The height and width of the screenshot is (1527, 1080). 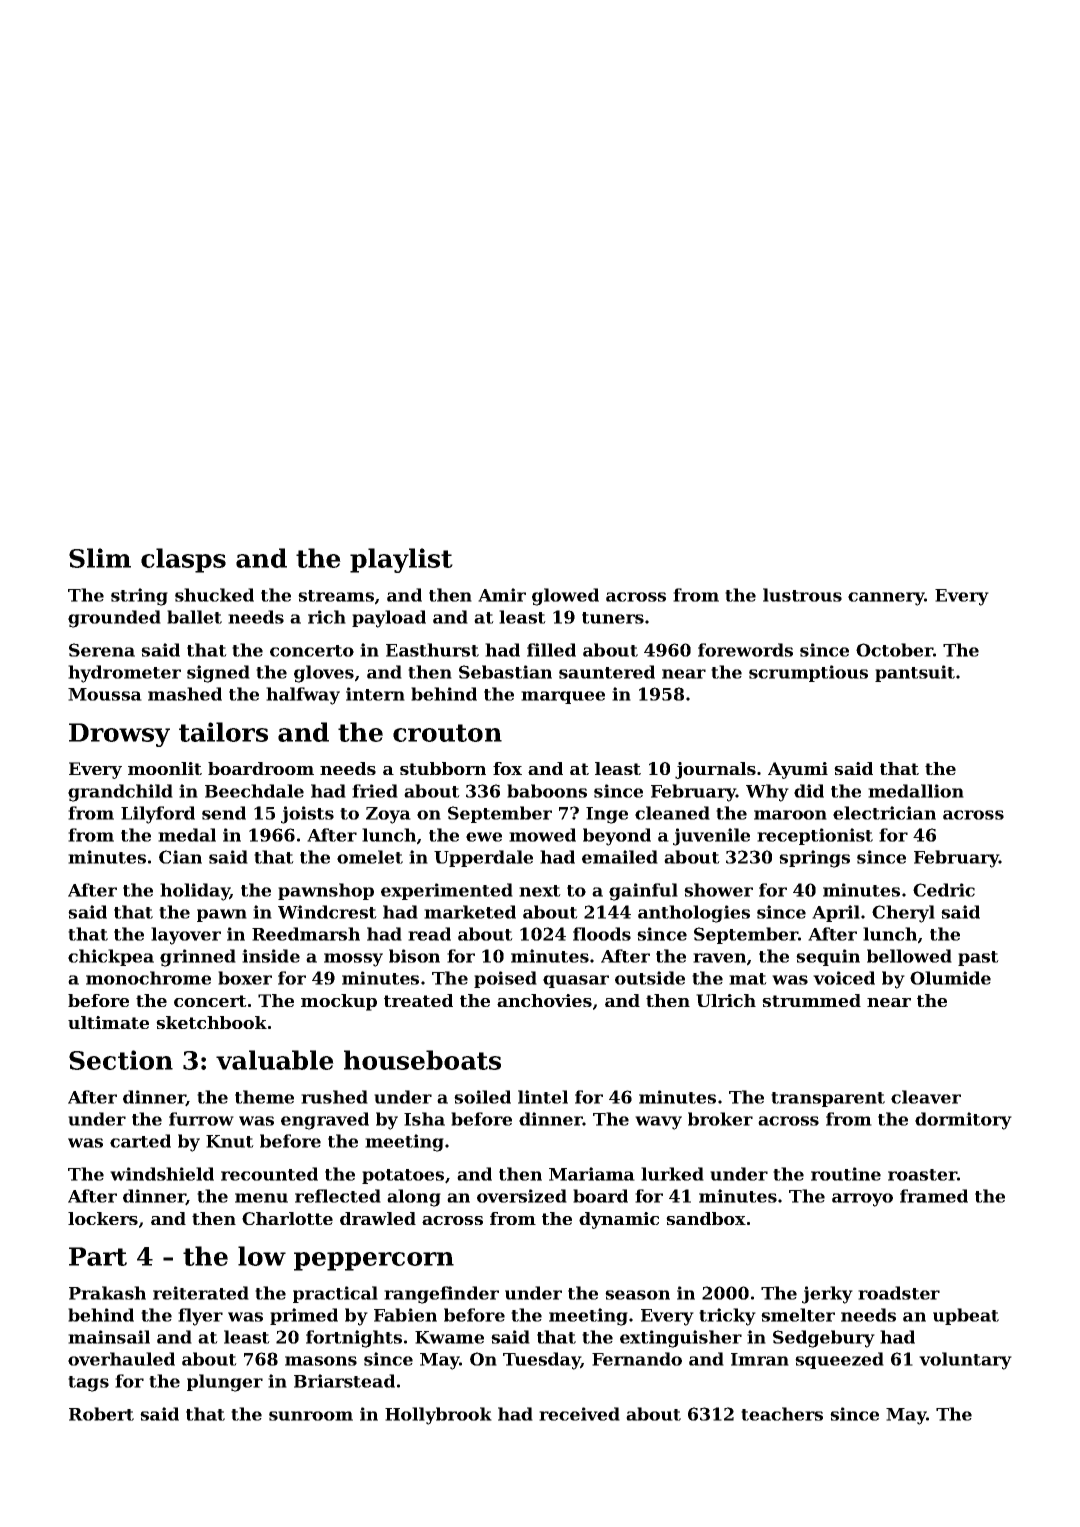 I want to click on cannery, so click(x=886, y=599).
